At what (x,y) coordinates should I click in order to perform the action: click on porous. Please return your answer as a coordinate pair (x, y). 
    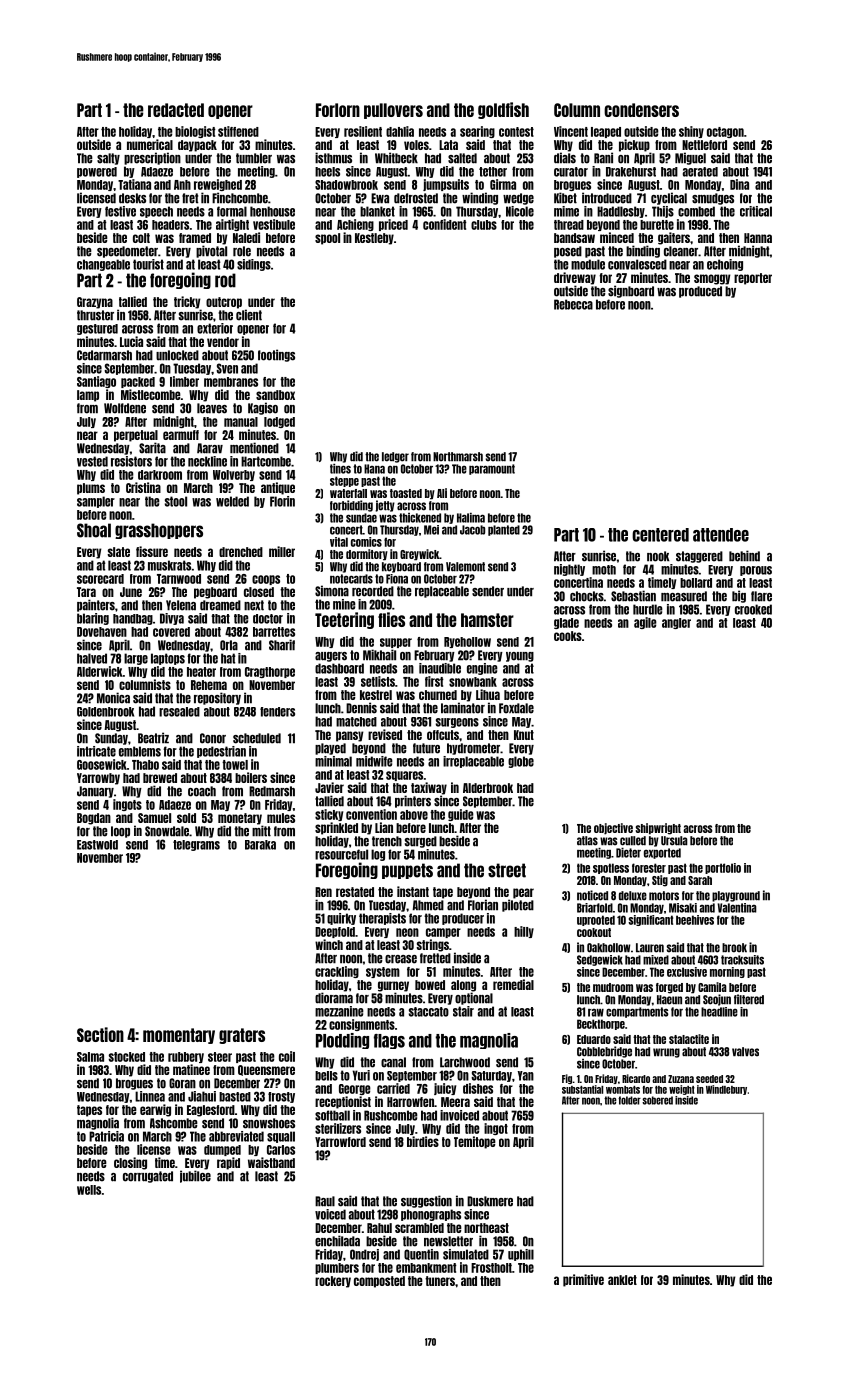
    Looking at the image, I should click on (756, 571).
